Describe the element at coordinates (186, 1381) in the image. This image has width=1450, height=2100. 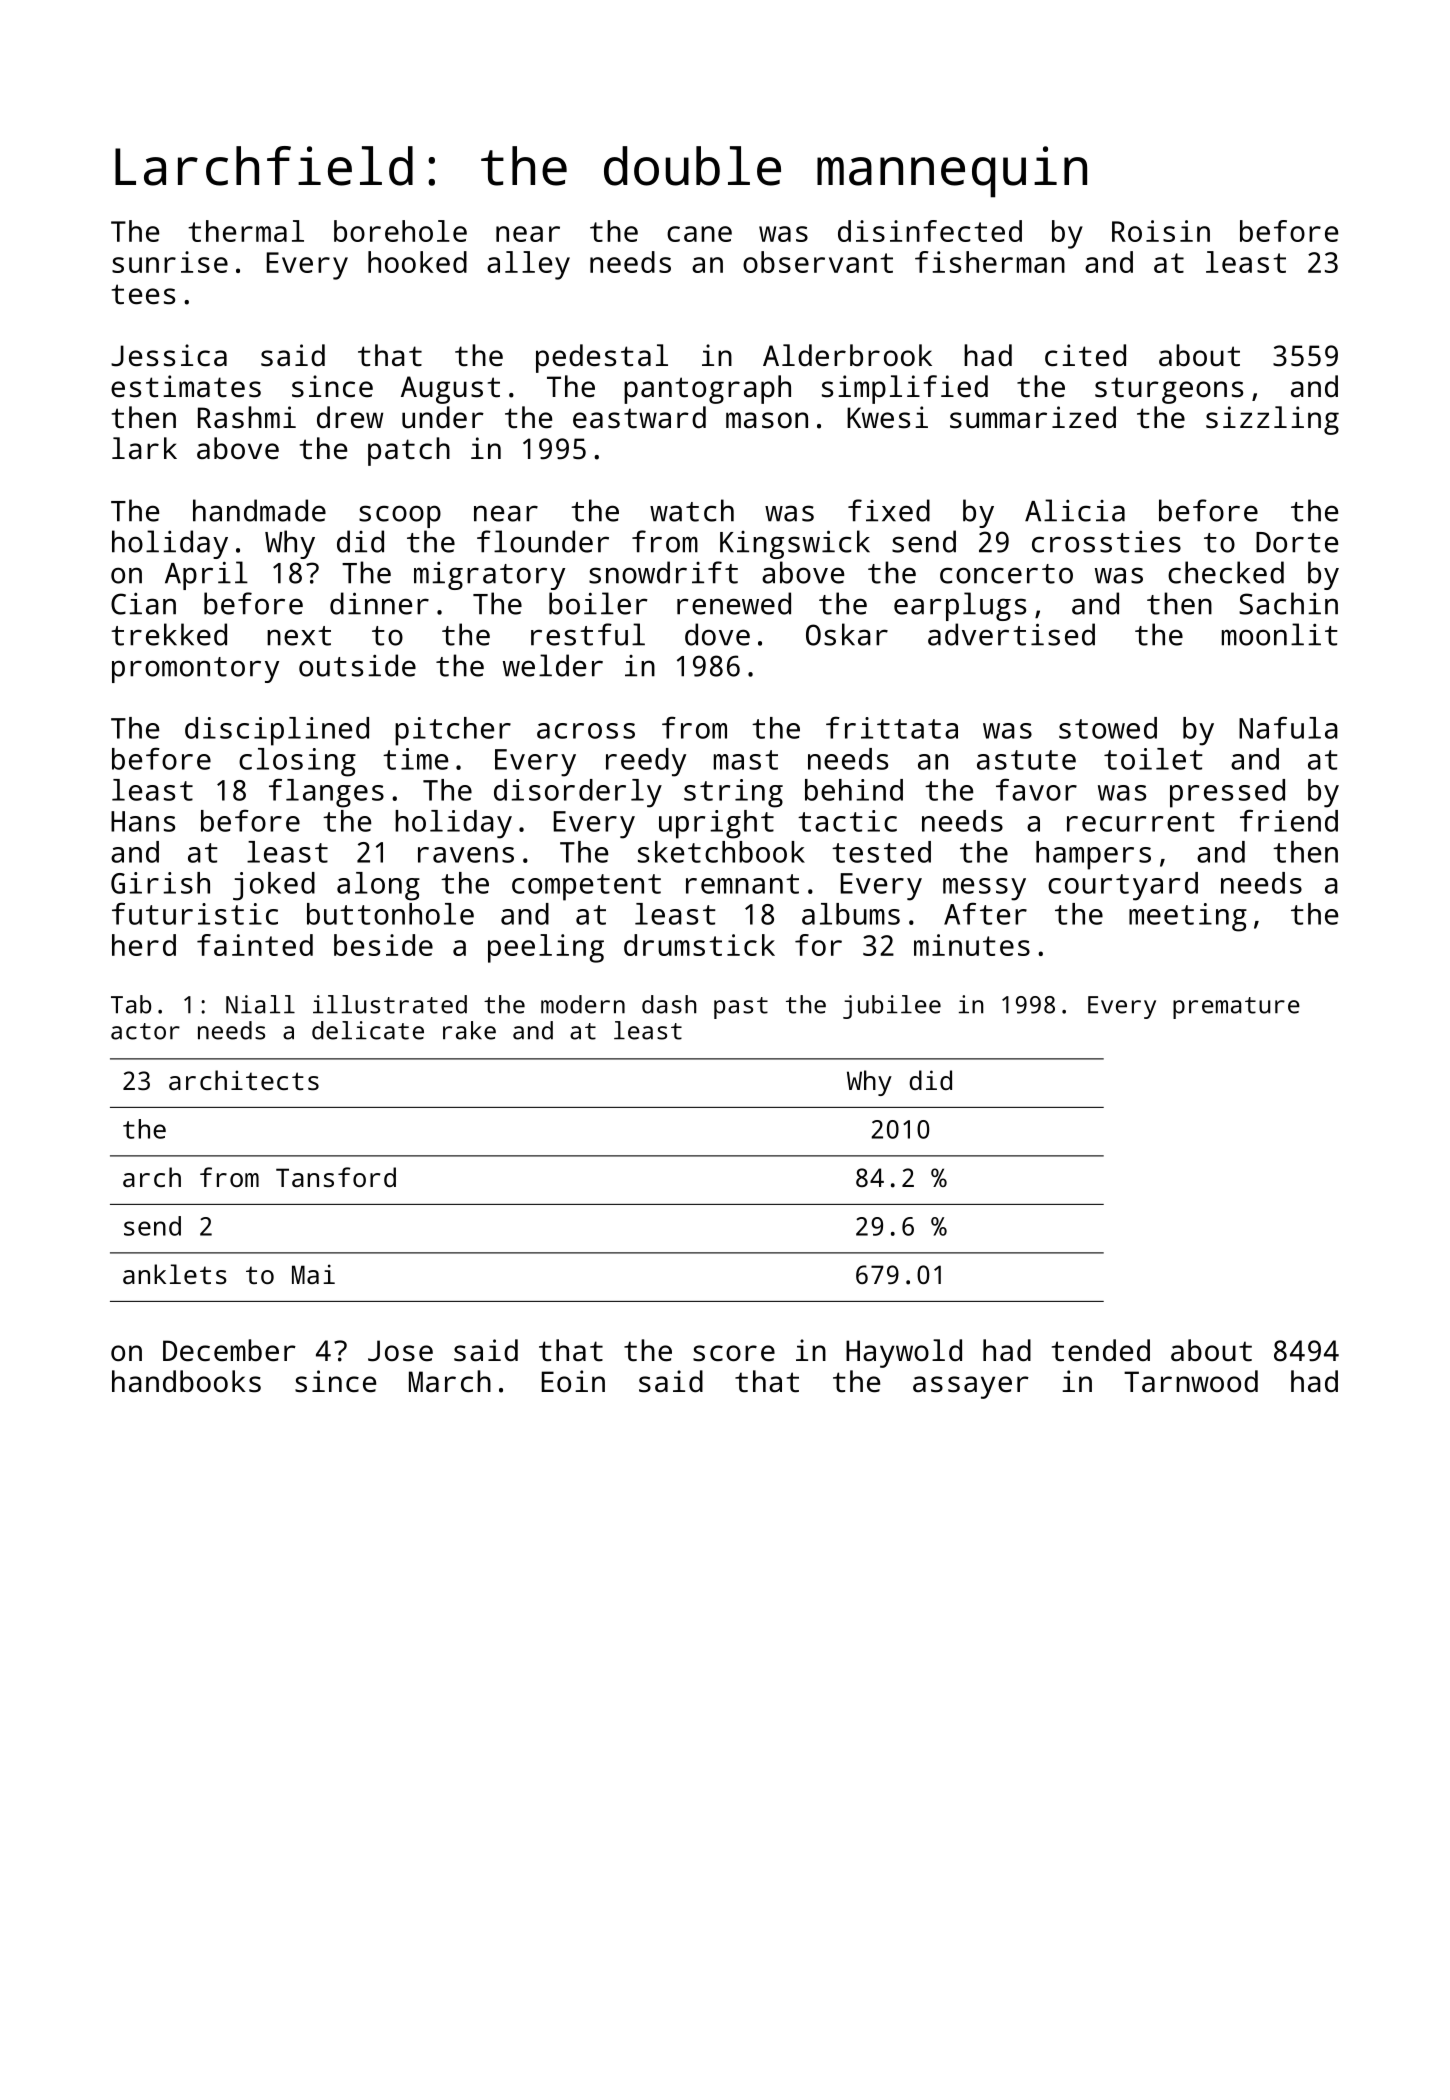
I see `handbooks` at that location.
